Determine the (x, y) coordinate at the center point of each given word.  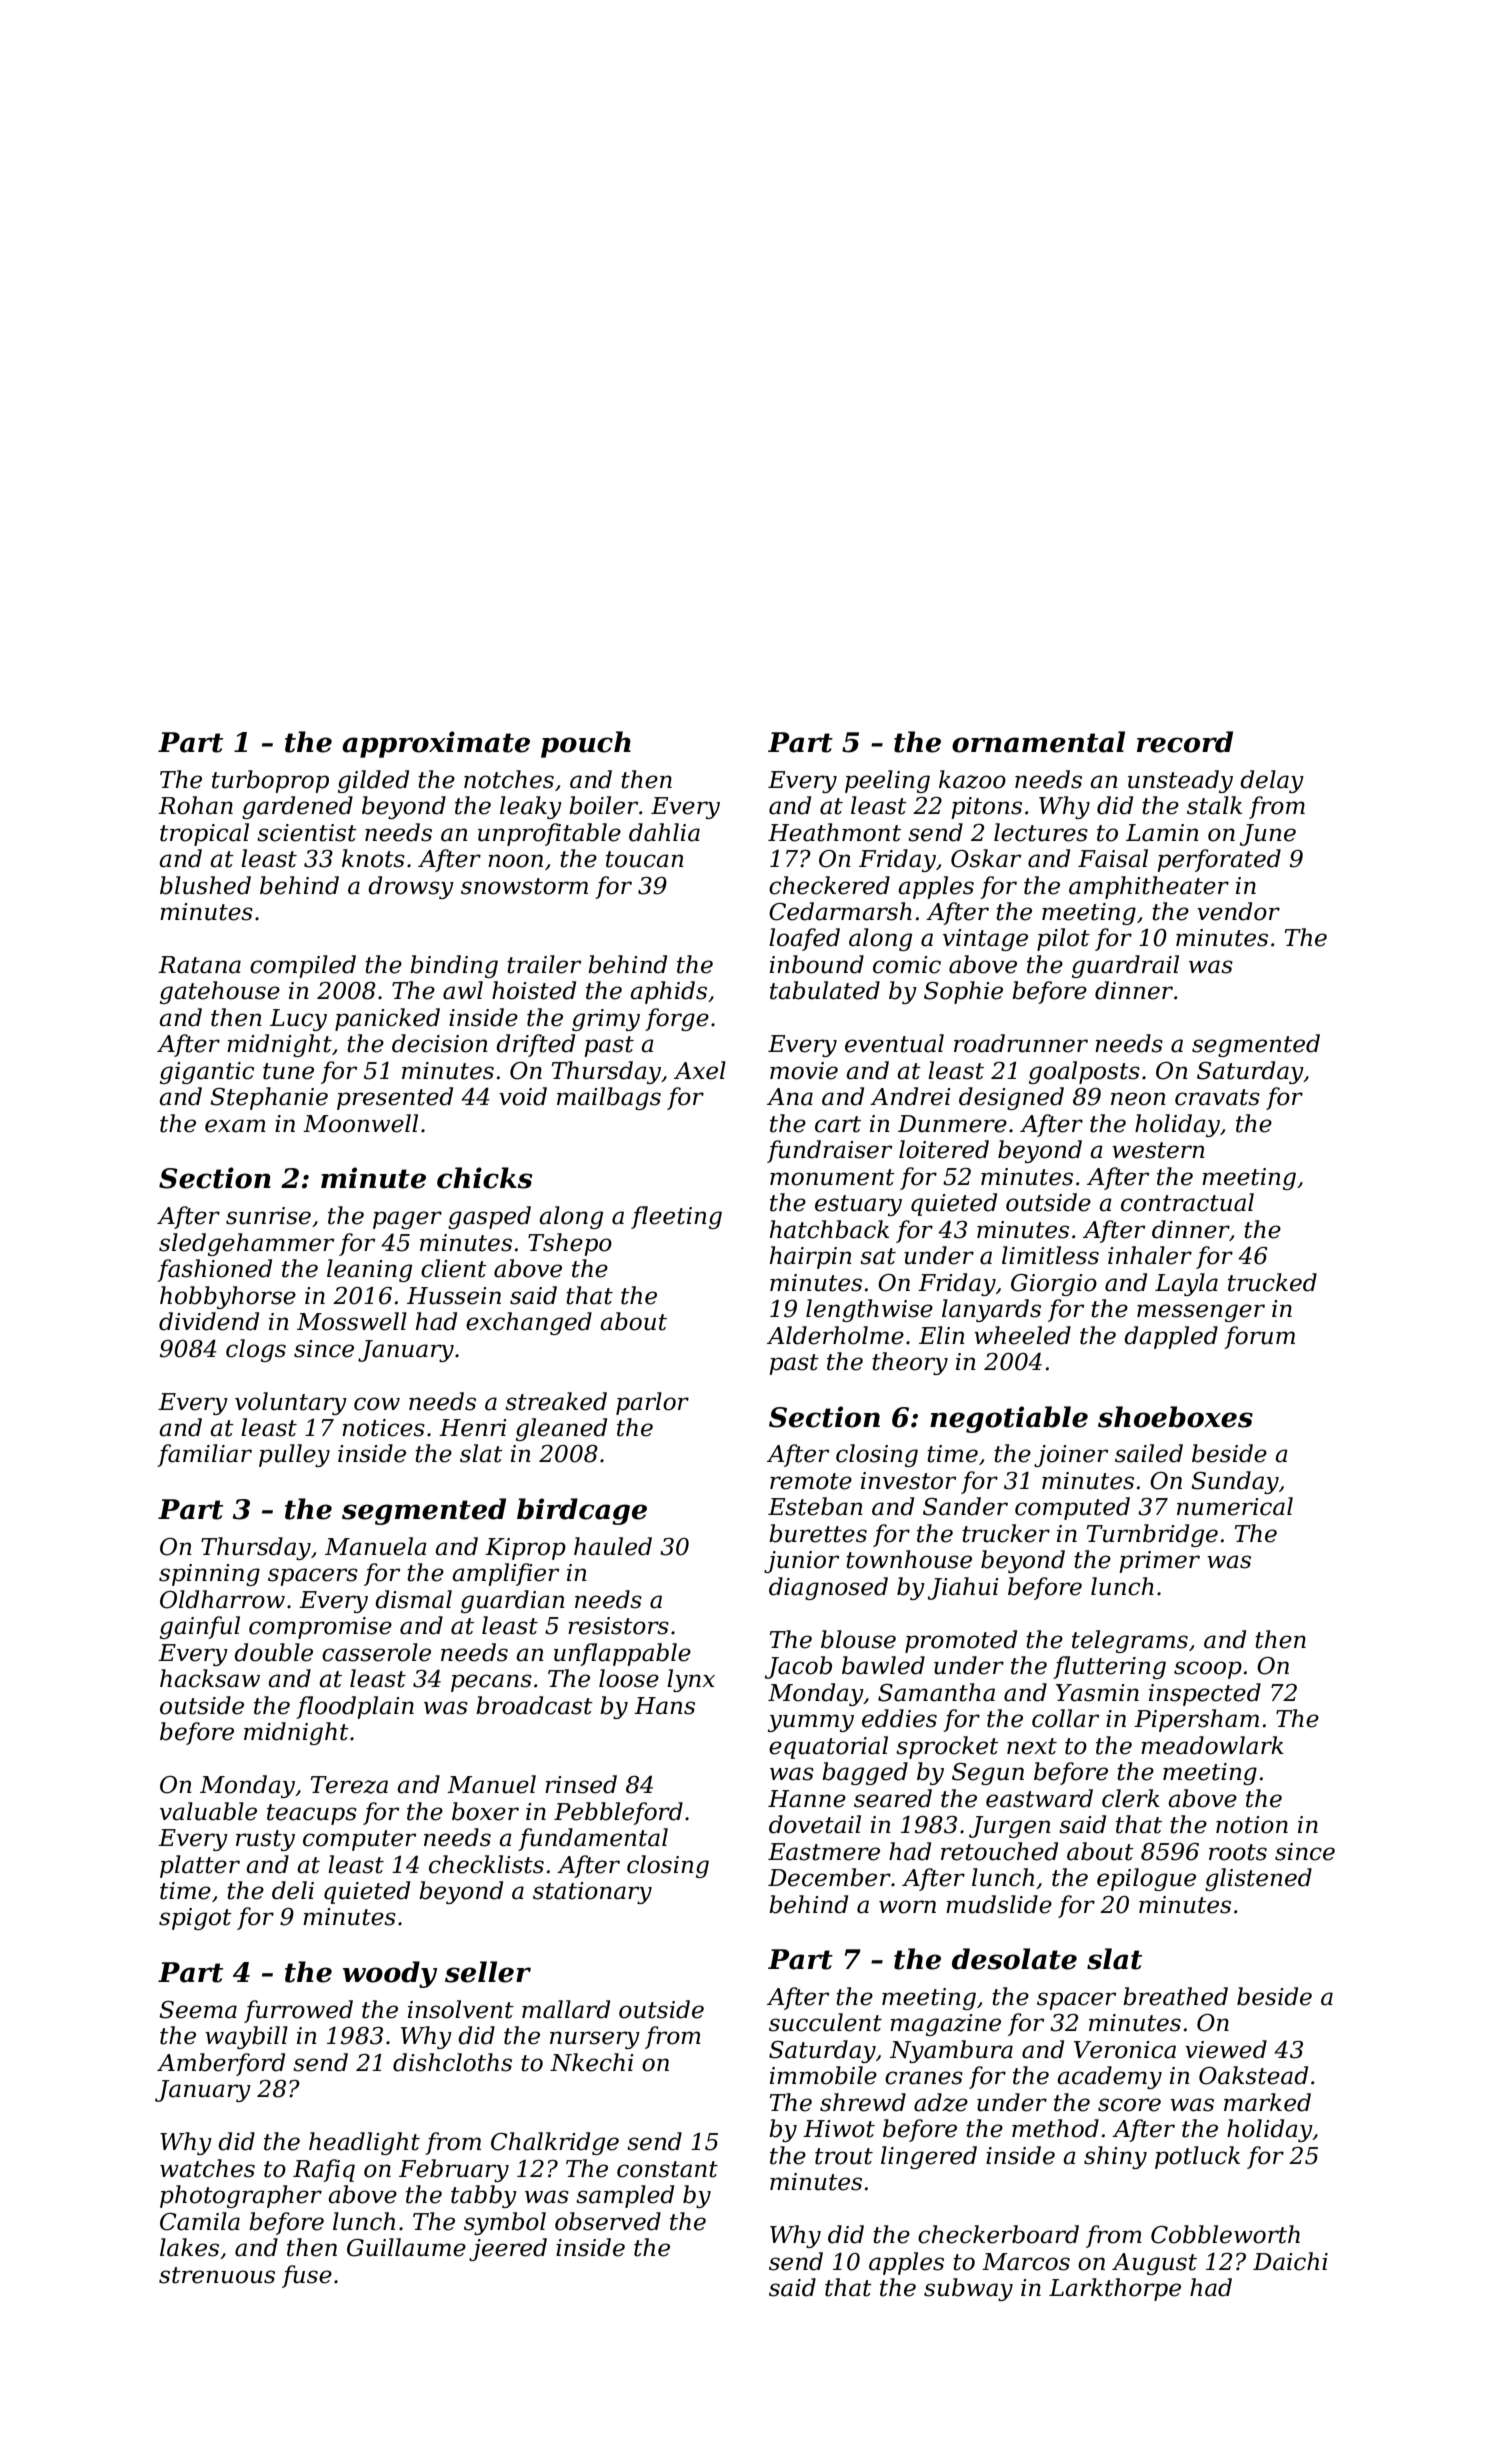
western (1158, 1150)
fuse (307, 2276)
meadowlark (1212, 1745)
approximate (436, 744)
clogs (256, 1350)
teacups (312, 1814)
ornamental (1038, 742)
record (1185, 742)
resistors (618, 1626)
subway (968, 2289)
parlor (652, 1403)
